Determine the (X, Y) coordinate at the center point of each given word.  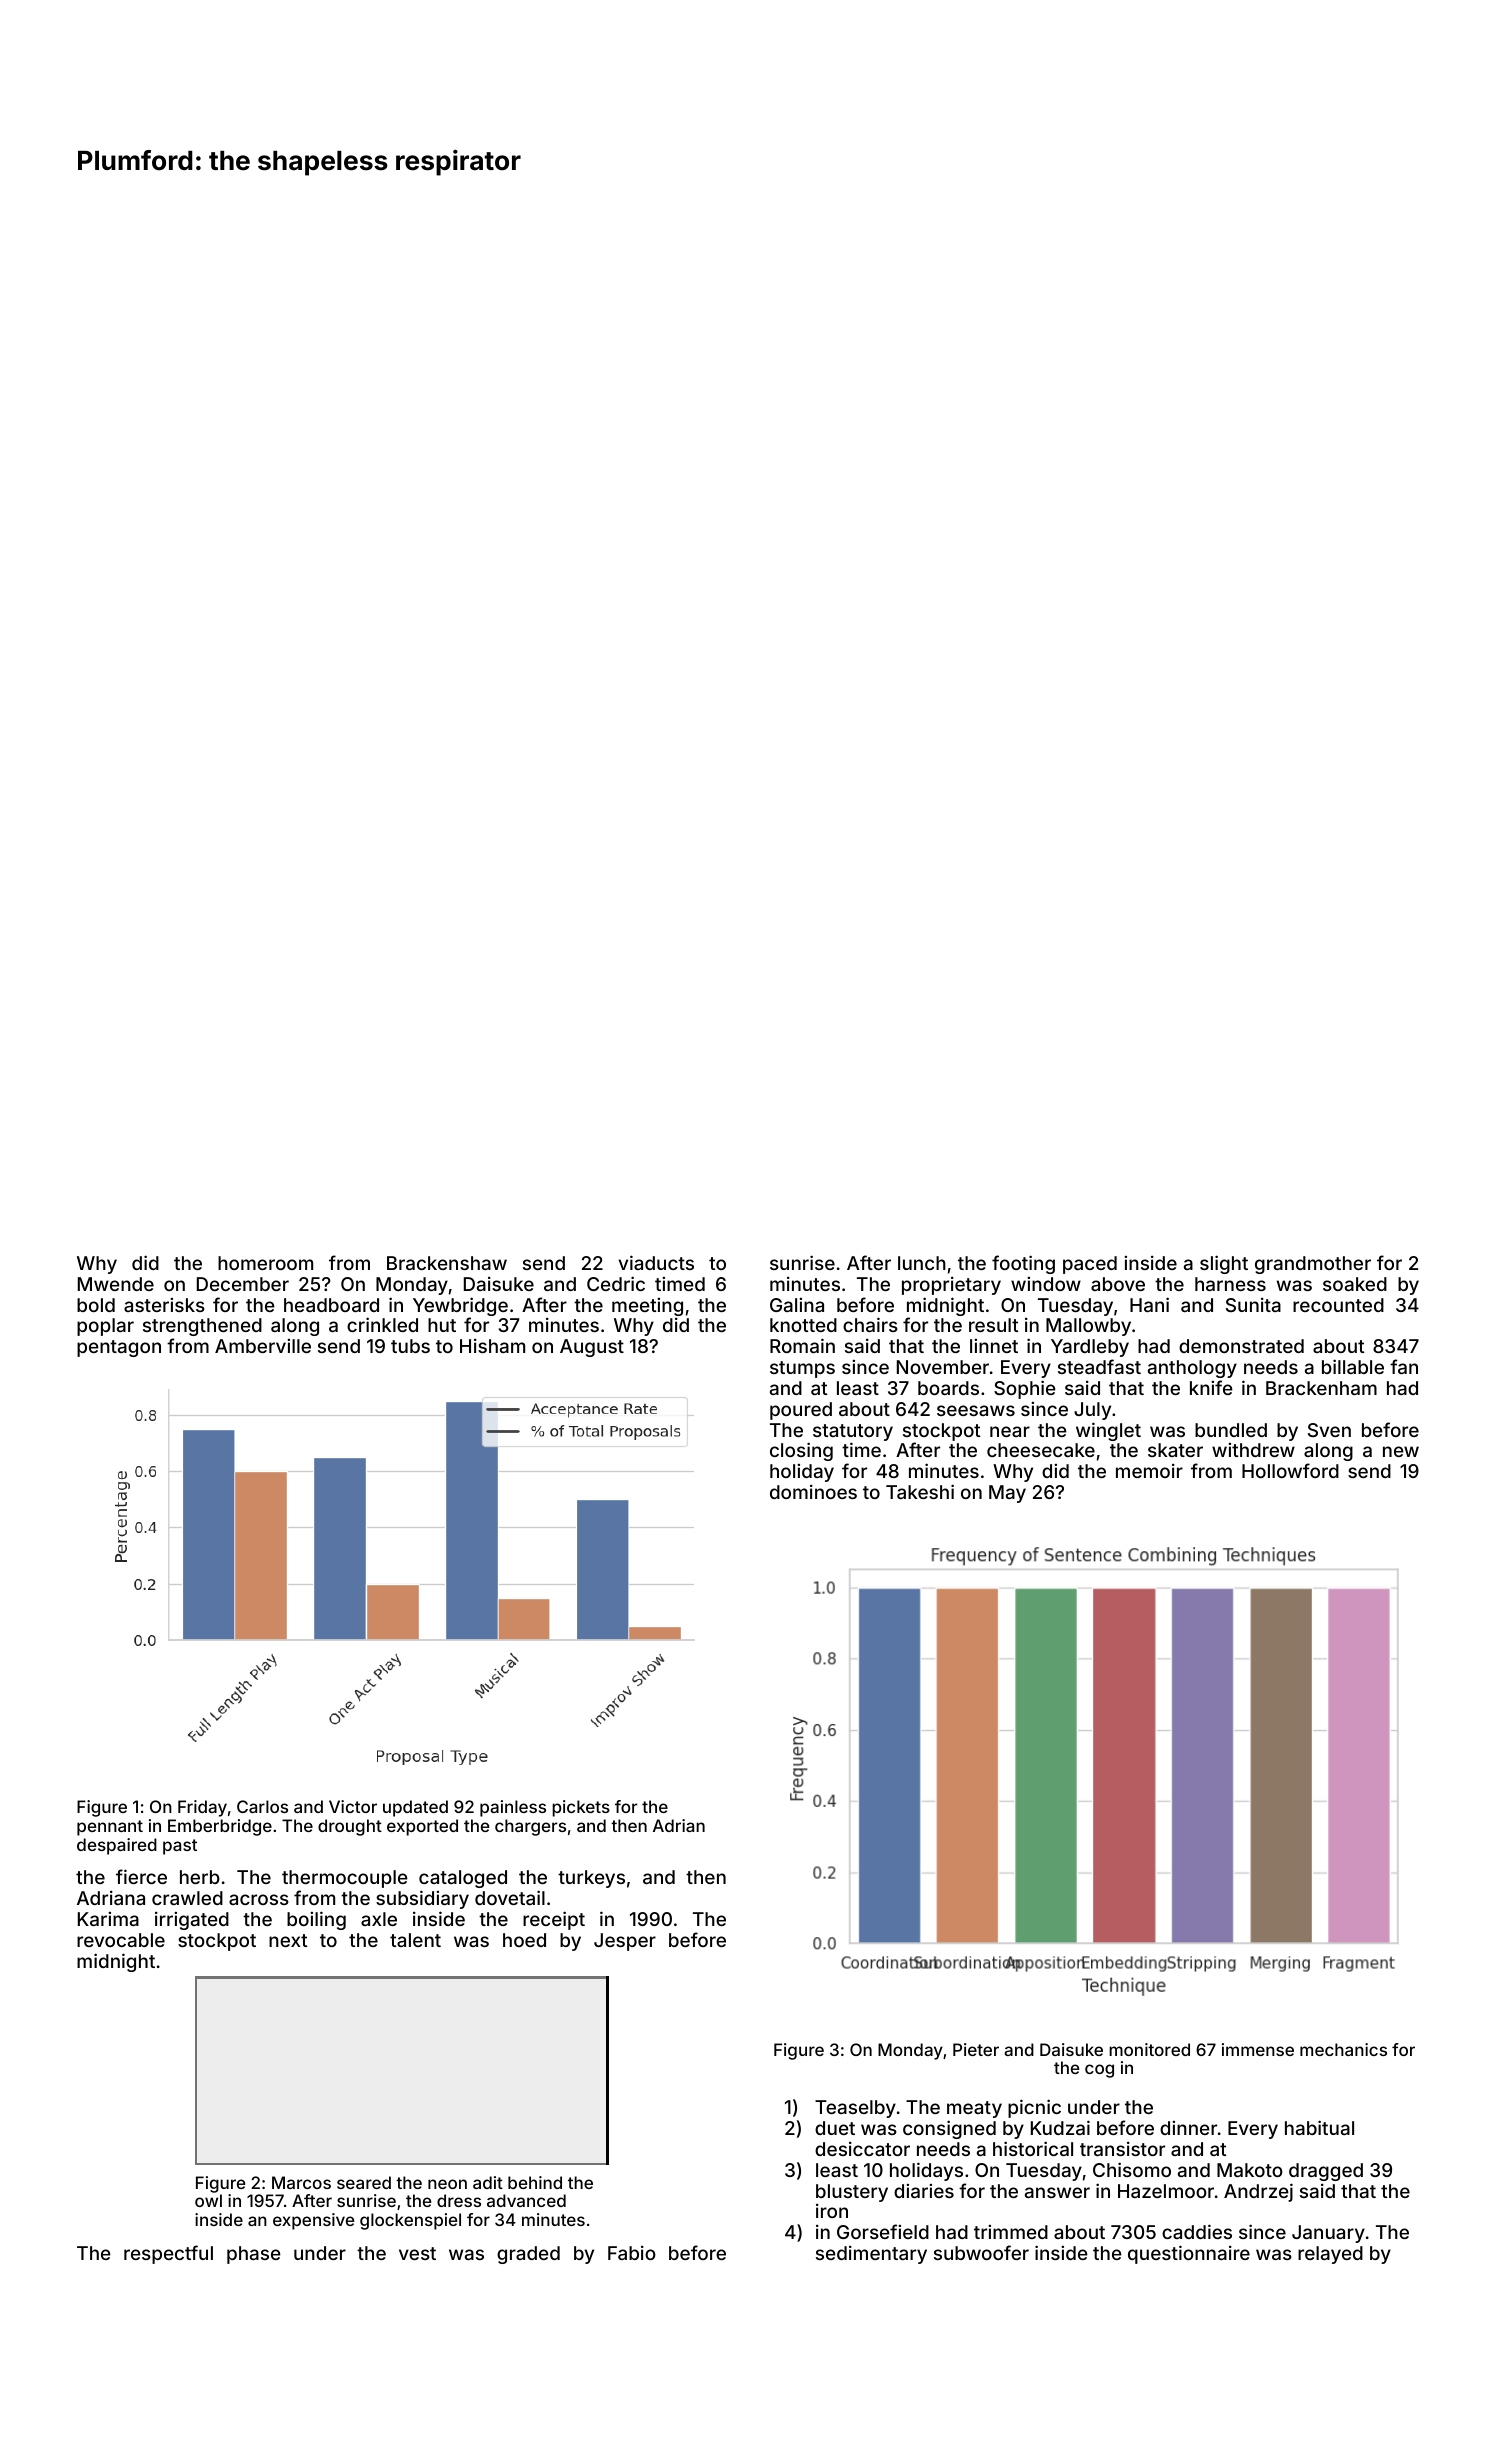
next (288, 1940)
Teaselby (855, 2109)
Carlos (262, 1806)
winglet (1108, 1431)
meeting (647, 1307)
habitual (1319, 2127)
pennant (110, 1828)
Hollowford (1290, 1470)
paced (1090, 1265)
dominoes (813, 1492)
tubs (410, 1346)
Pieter (976, 2049)
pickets (581, 1808)
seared (364, 2182)
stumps (802, 1369)
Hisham (492, 1346)
